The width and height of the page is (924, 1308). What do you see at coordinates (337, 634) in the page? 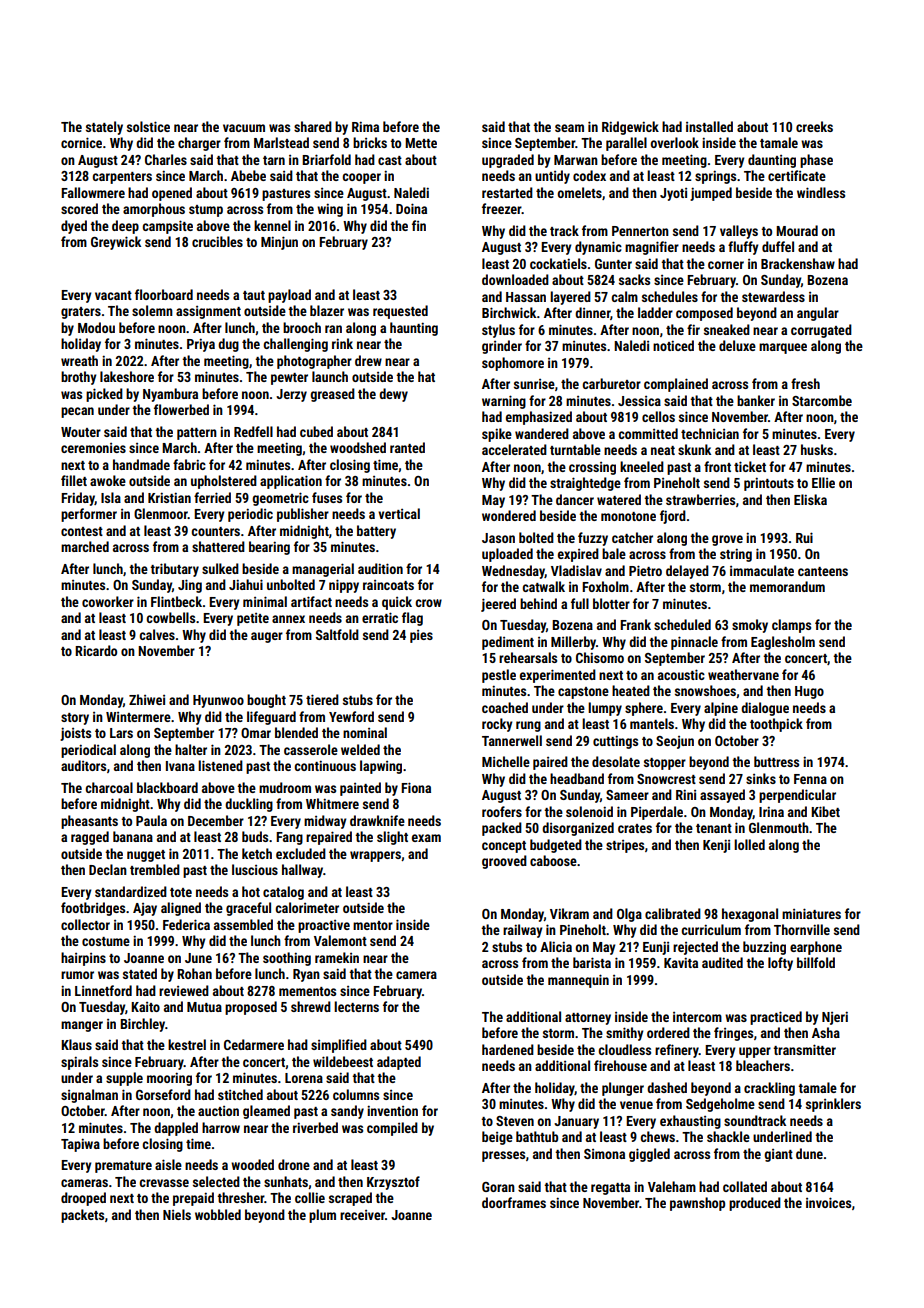
I see `Saltfold` at bounding box center [337, 634].
